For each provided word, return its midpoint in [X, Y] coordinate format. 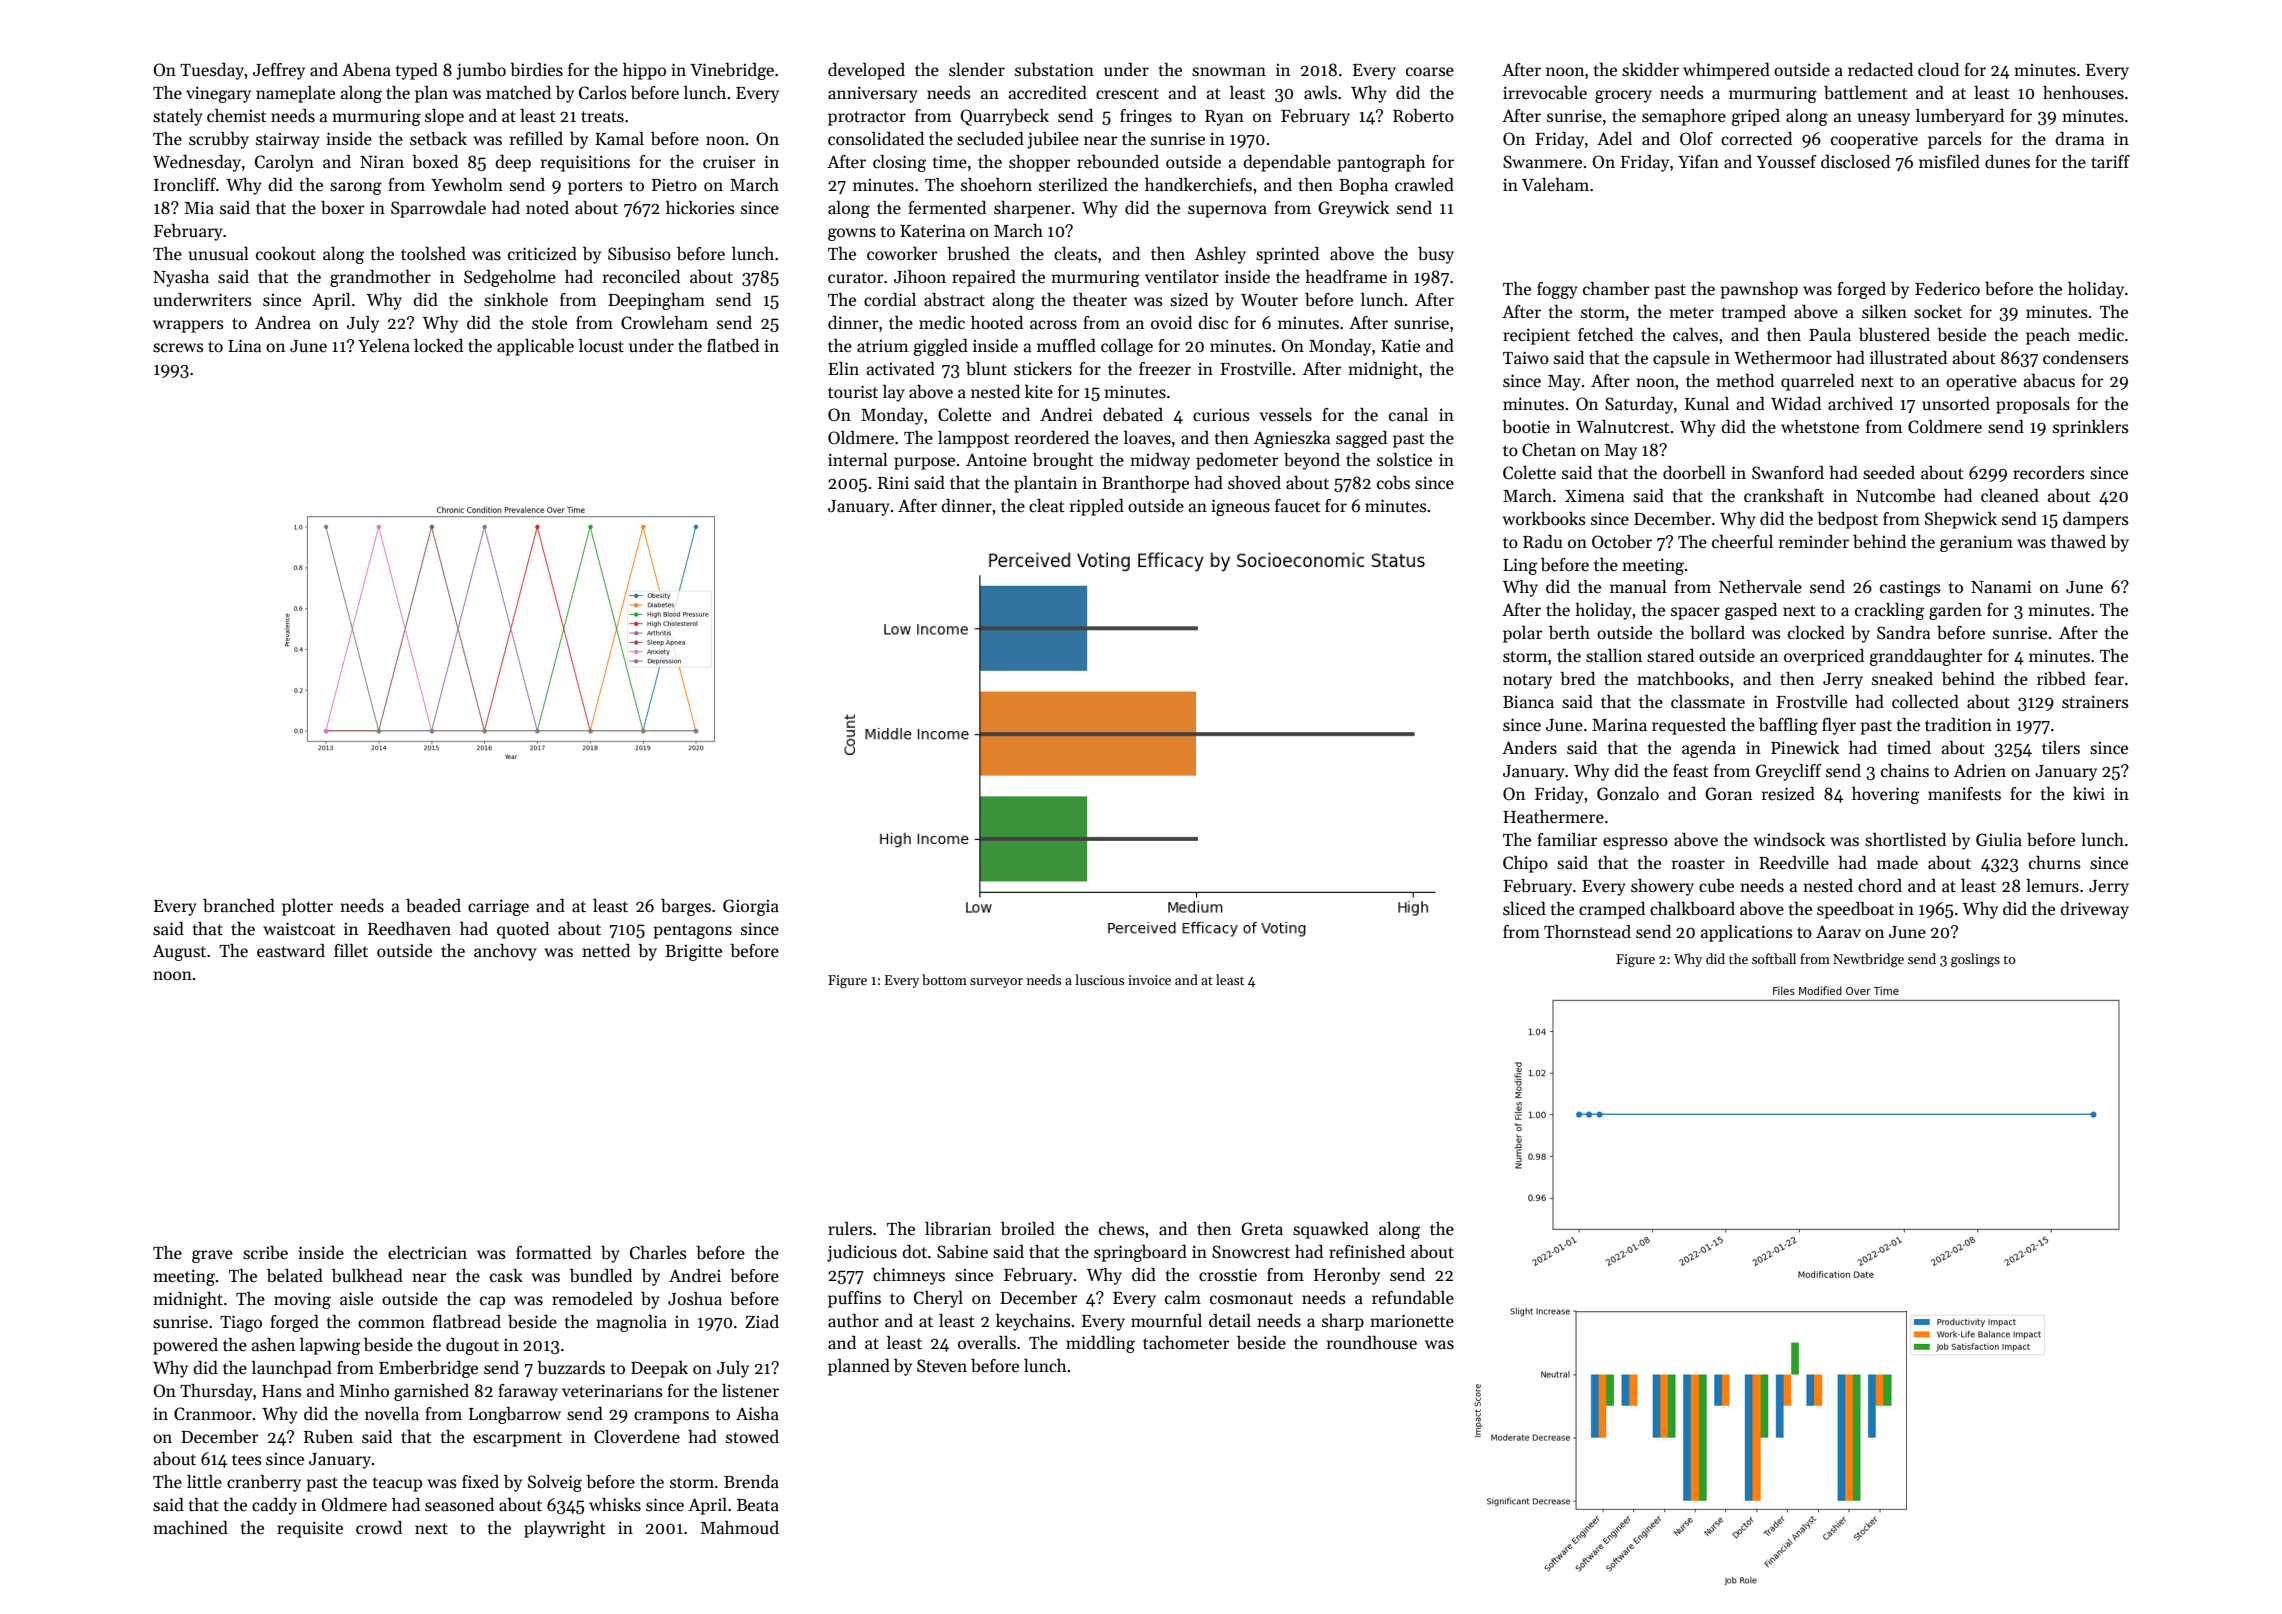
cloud [1938, 69]
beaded [433, 906]
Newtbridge [1868, 960]
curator [856, 277]
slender [977, 70]
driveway [2094, 910]
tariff [2110, 162]
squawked [1331, 1230]
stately [178, 117]
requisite [310, 1529]
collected [1925, 702]
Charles [658, 1253]
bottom [944, 979]
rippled [1097, 507]
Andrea [283, 323]
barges [686, 907]
